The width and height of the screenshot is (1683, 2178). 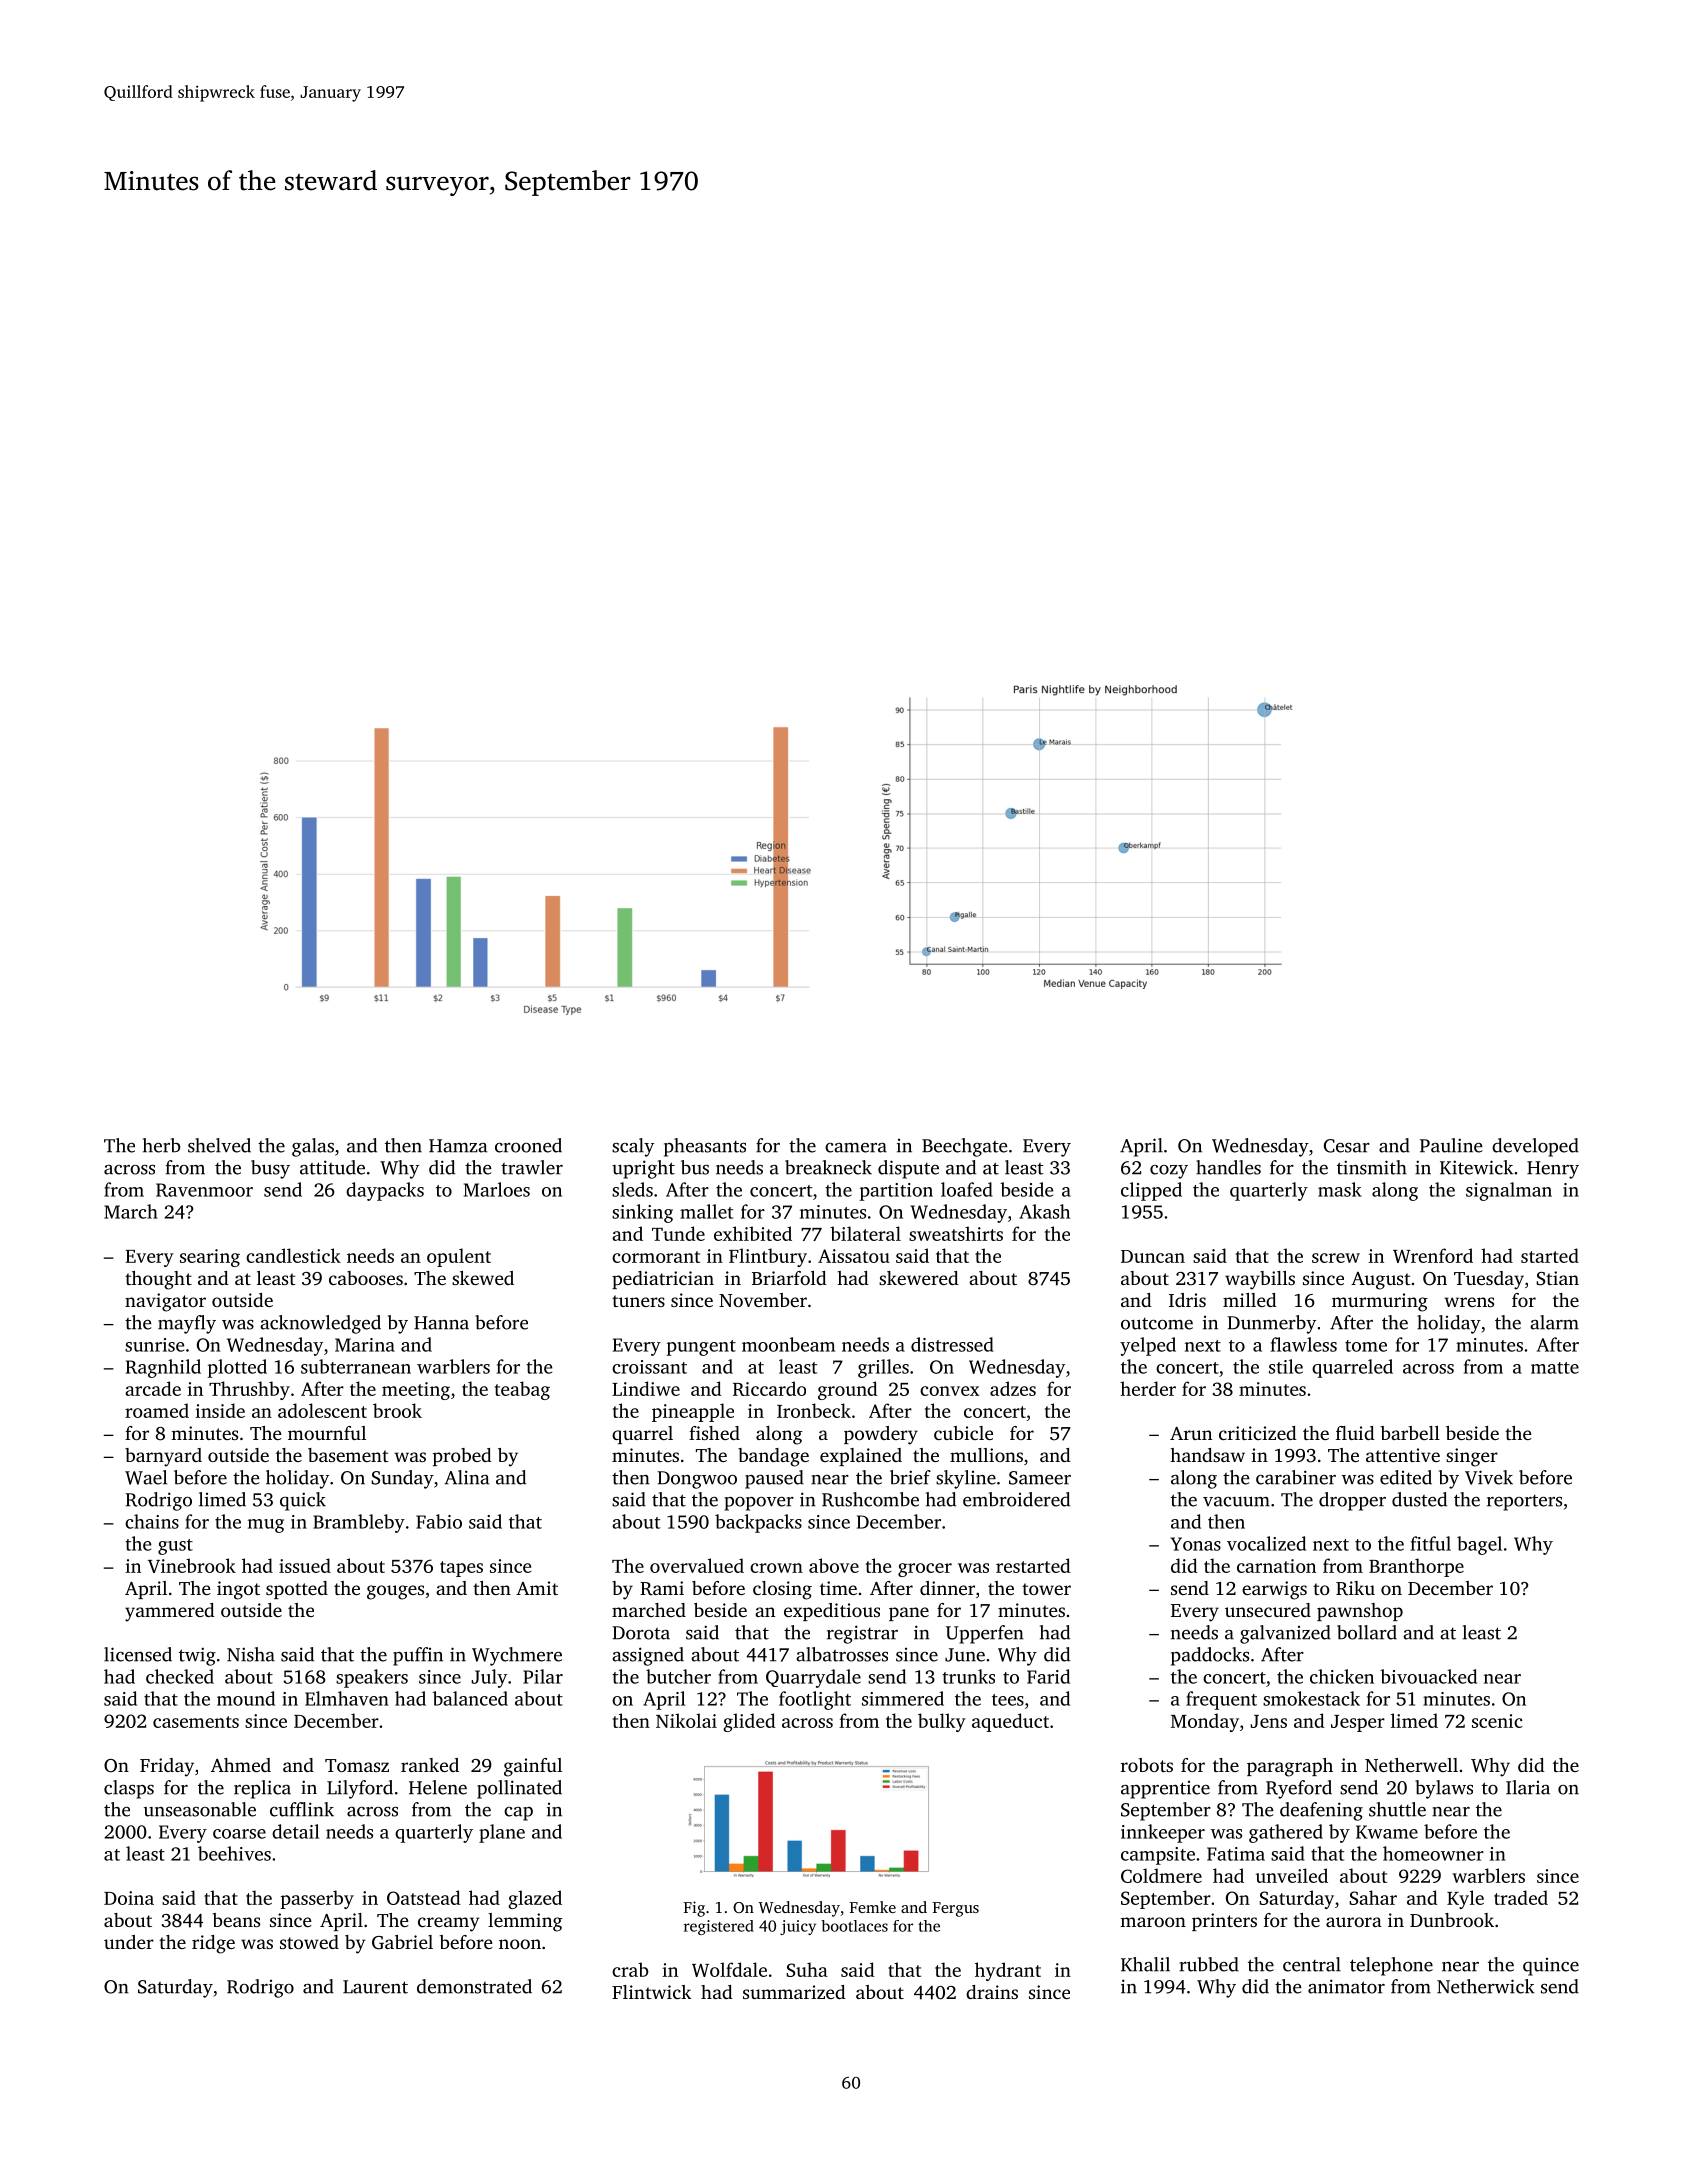 What do you see at coordinates (964, 1147) in the screenshot?
I see `Beechgate` at bounding box center [964, 1147].
